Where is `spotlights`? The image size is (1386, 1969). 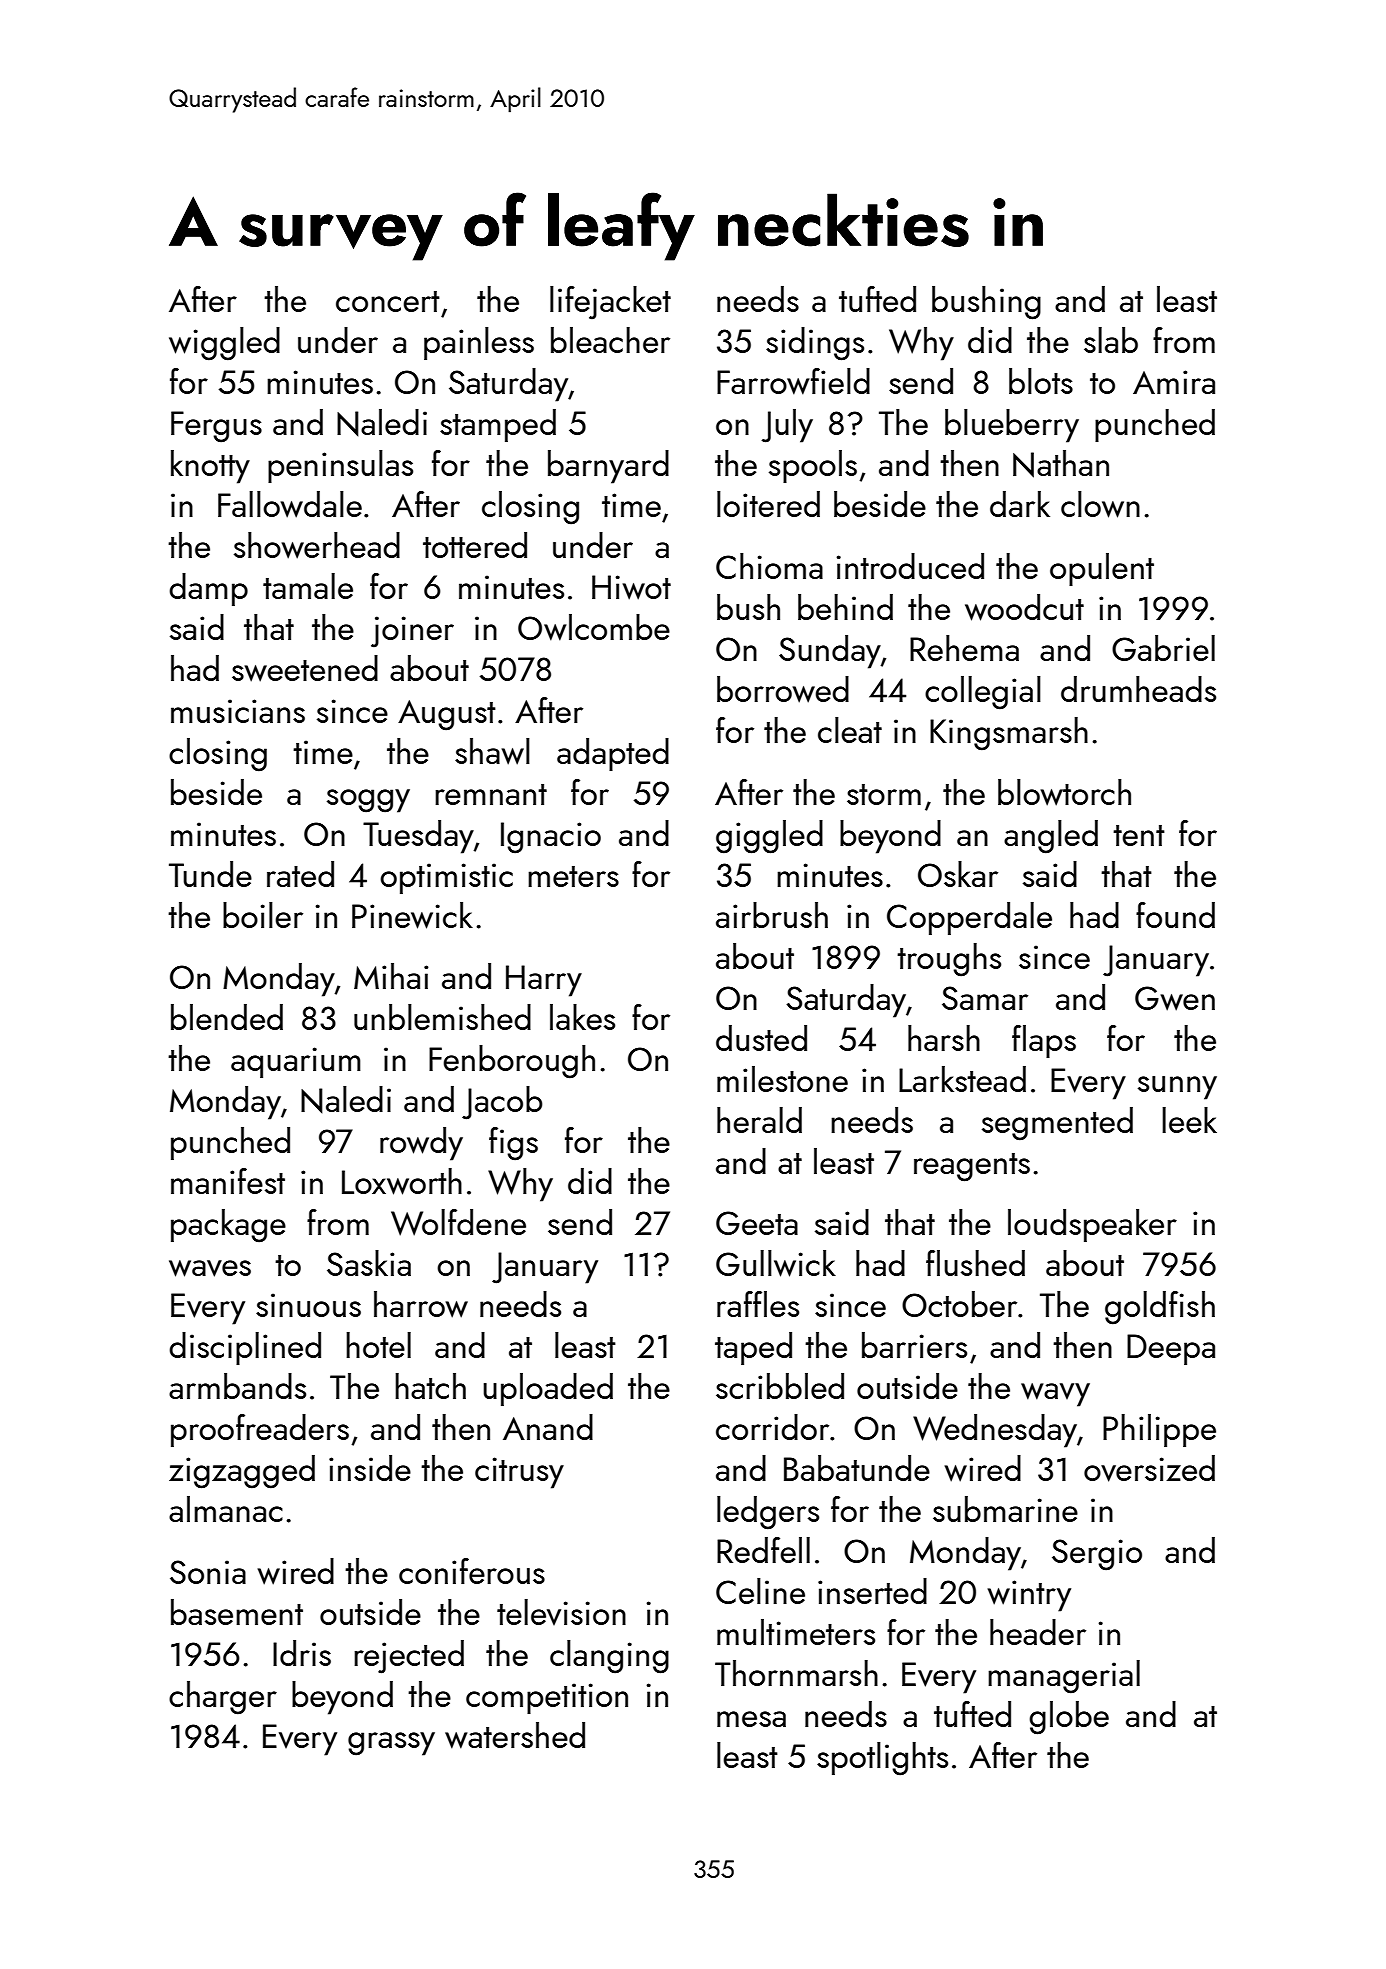
spotlights is located at coordinates (882, 1759).
